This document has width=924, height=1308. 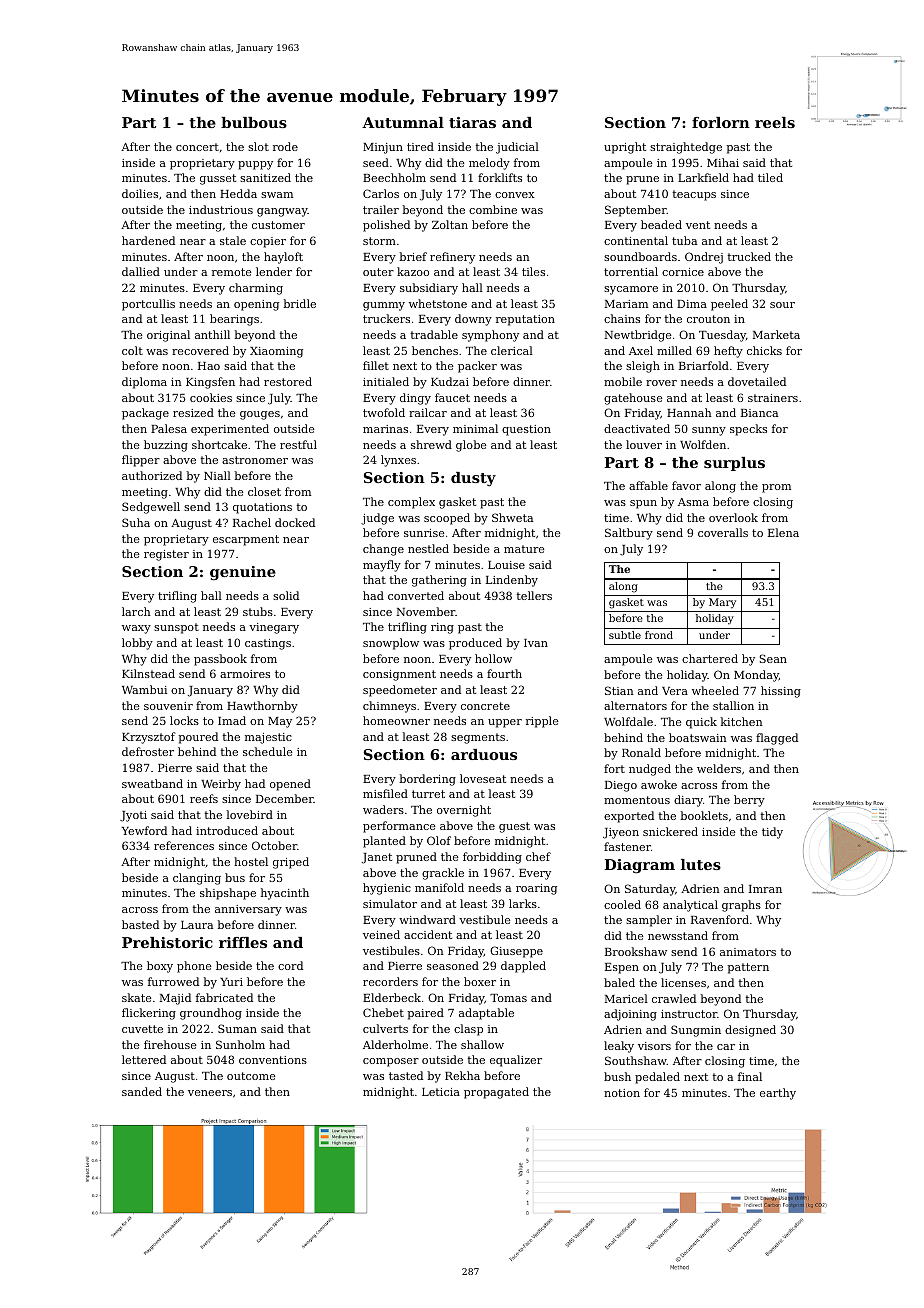 I want to click on wheeled, so click(x=715, y=690).
